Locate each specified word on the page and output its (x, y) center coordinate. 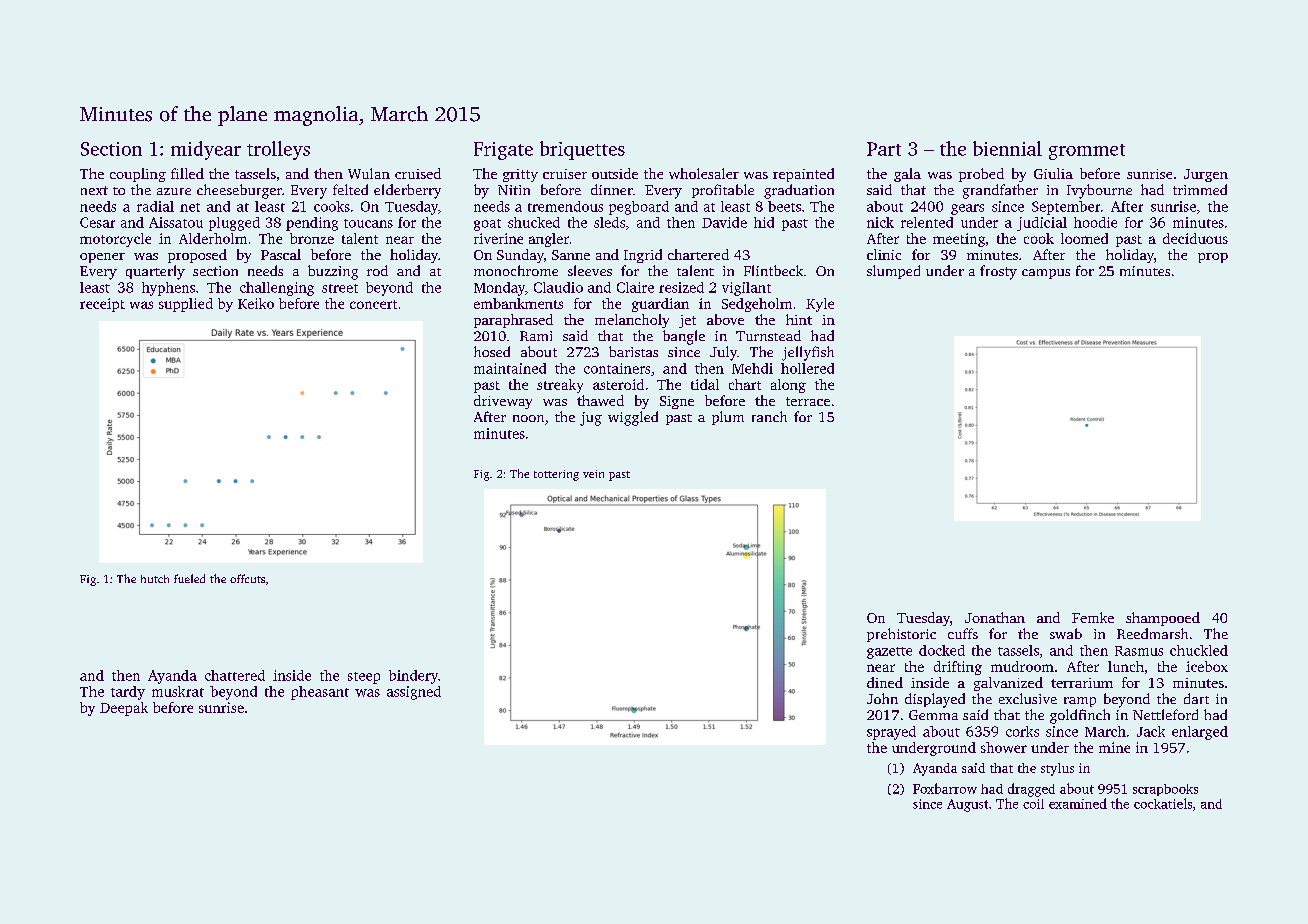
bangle (684, 337)
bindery (413, 677)
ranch (769, 416)
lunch (1126, 666)
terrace (808, 401)
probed (981, 175)
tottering (556, 475)
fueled (189, 578)
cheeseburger (239, 191)
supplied (186, 305)
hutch (155, 579)
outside (615, 173)
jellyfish (808, 353)
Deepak (124, 709)
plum (728, 418)
